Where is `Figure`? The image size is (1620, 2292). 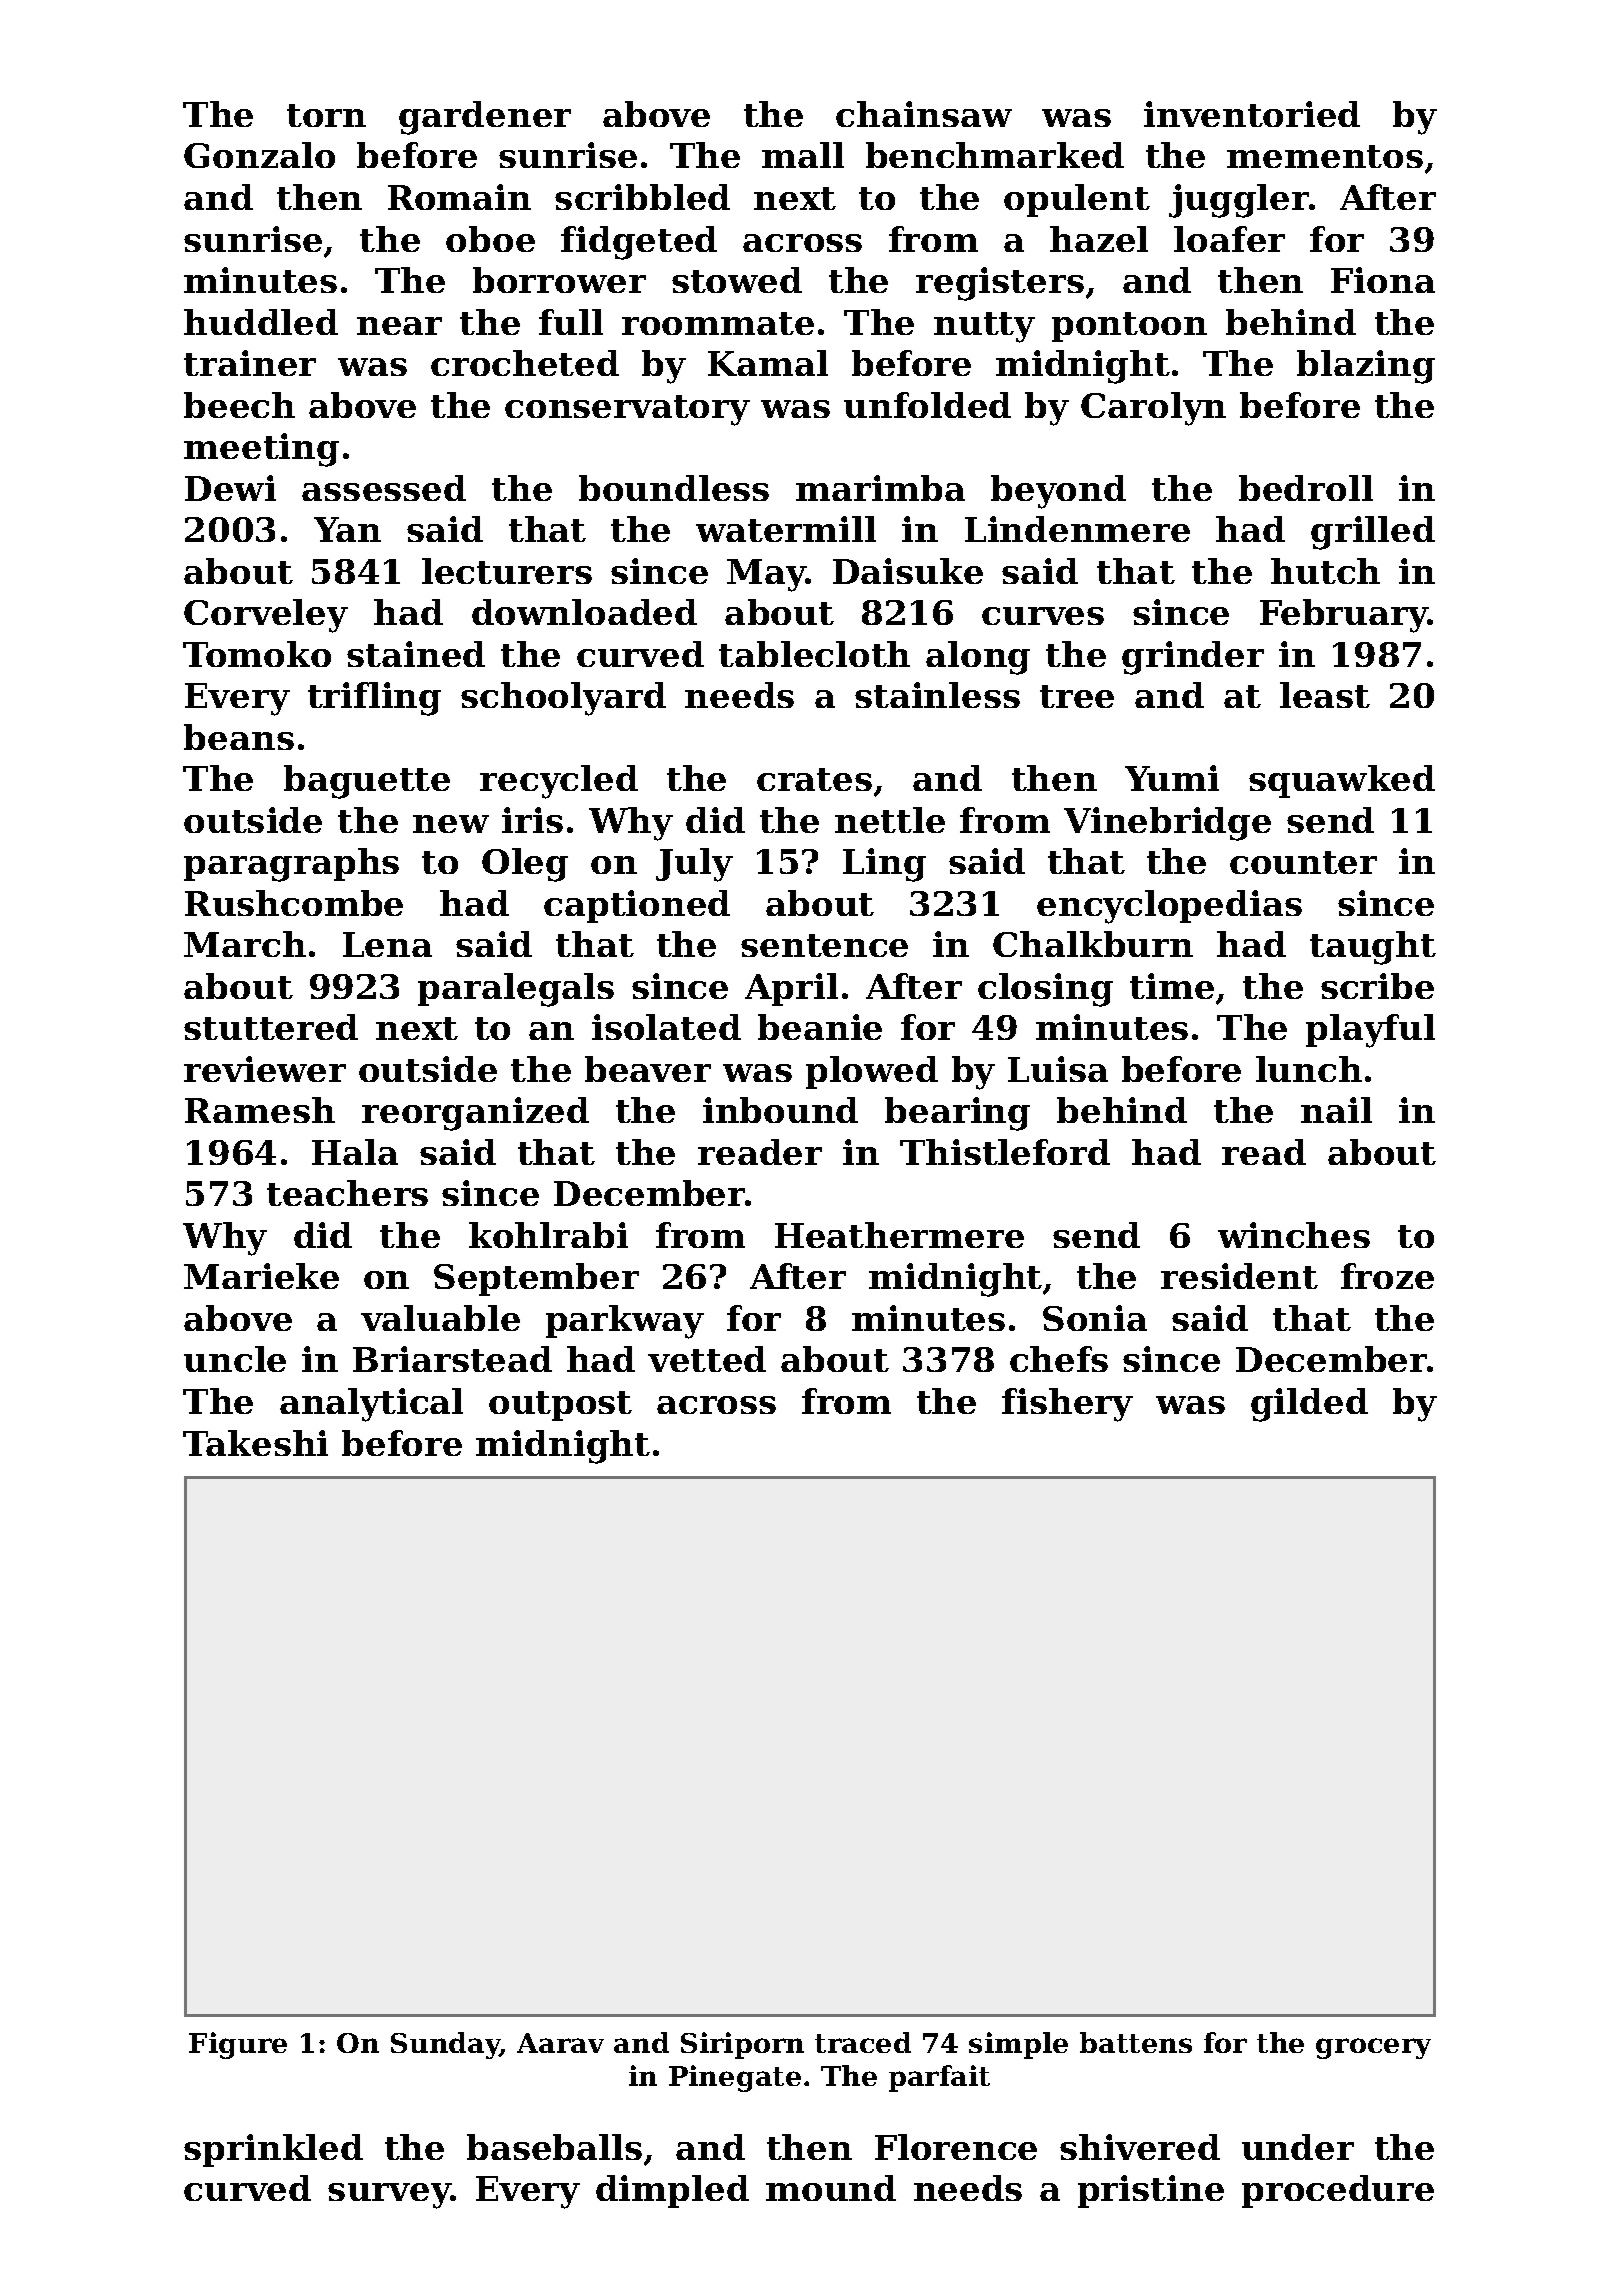
Figure is located at coordinates (238, 2045).
